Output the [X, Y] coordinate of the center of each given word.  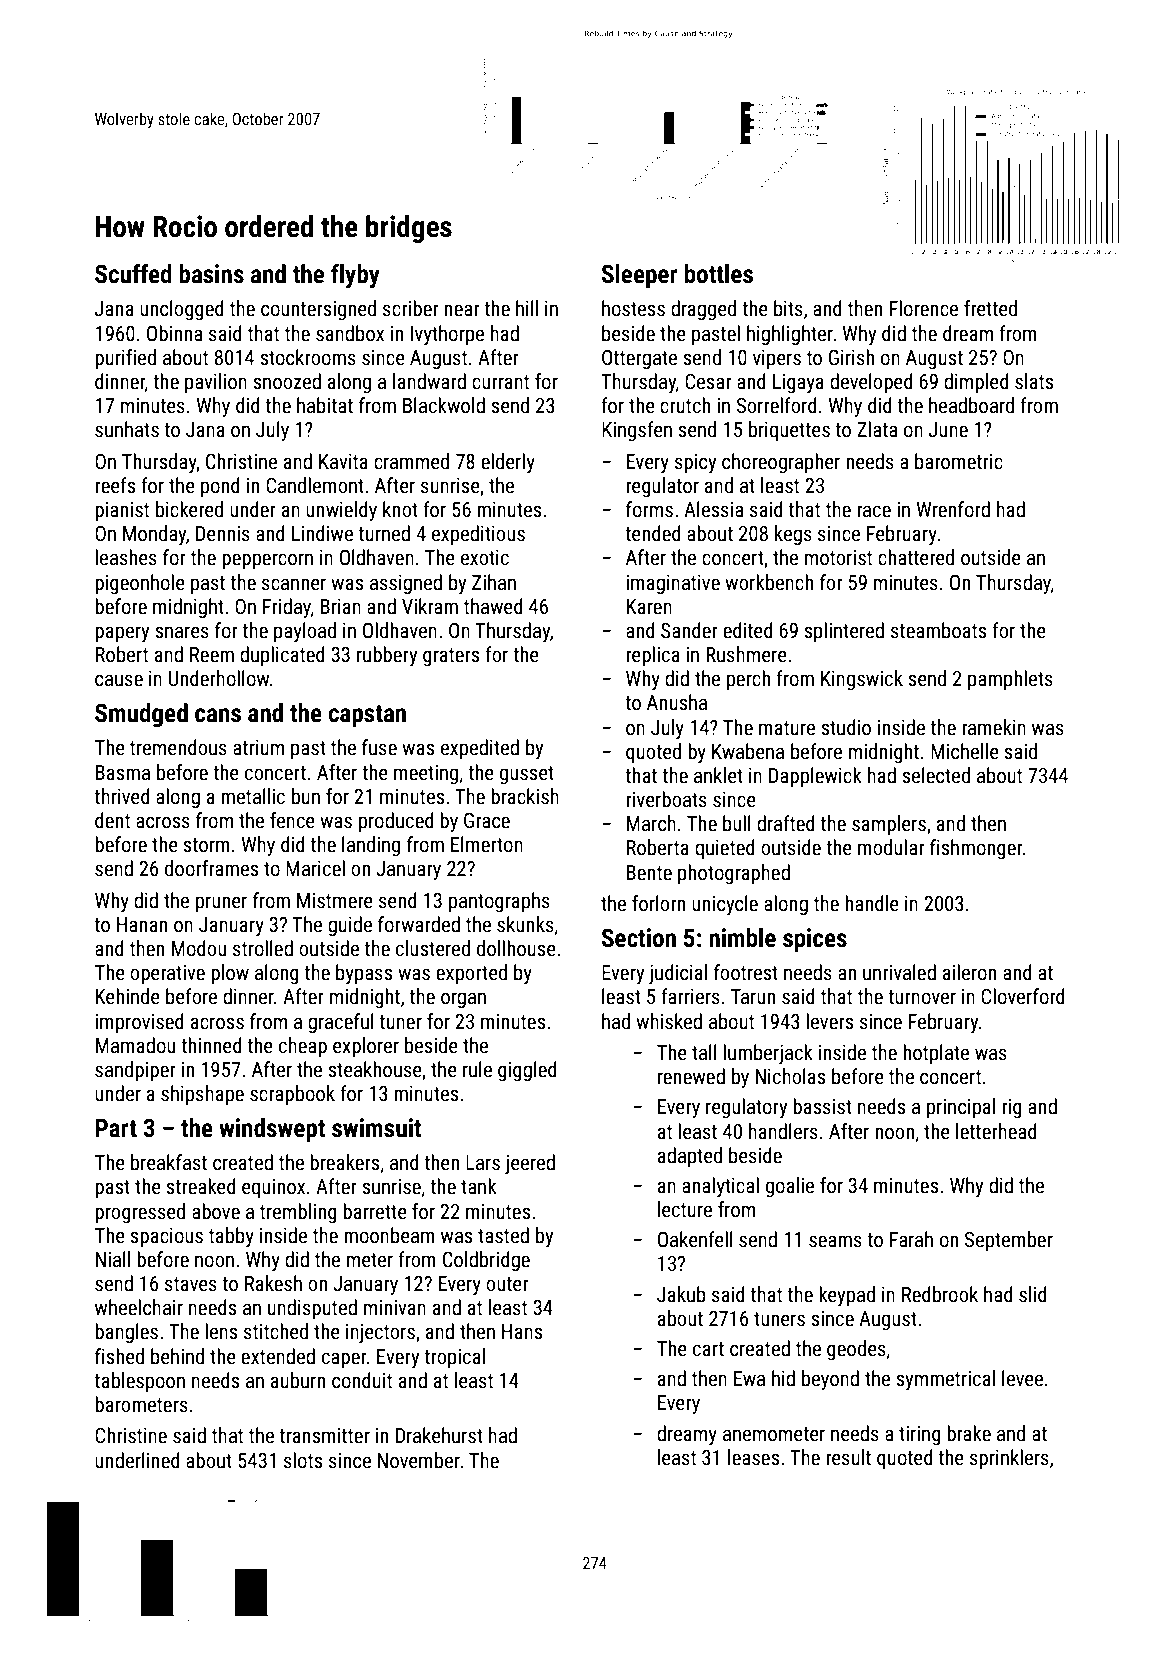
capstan [367, 716]
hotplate [936, 1054]
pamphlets [1010, 680]
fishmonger [976, 849]
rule [477, 1069]
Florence [924, 308]
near [462, 310]
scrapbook [292, 1095]
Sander [689, 630]
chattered [916, 557]
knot [400, 509]
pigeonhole [140, 584]
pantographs [499, 902]
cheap [303, 1047]
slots [303, 1460]
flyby [355, 276]
